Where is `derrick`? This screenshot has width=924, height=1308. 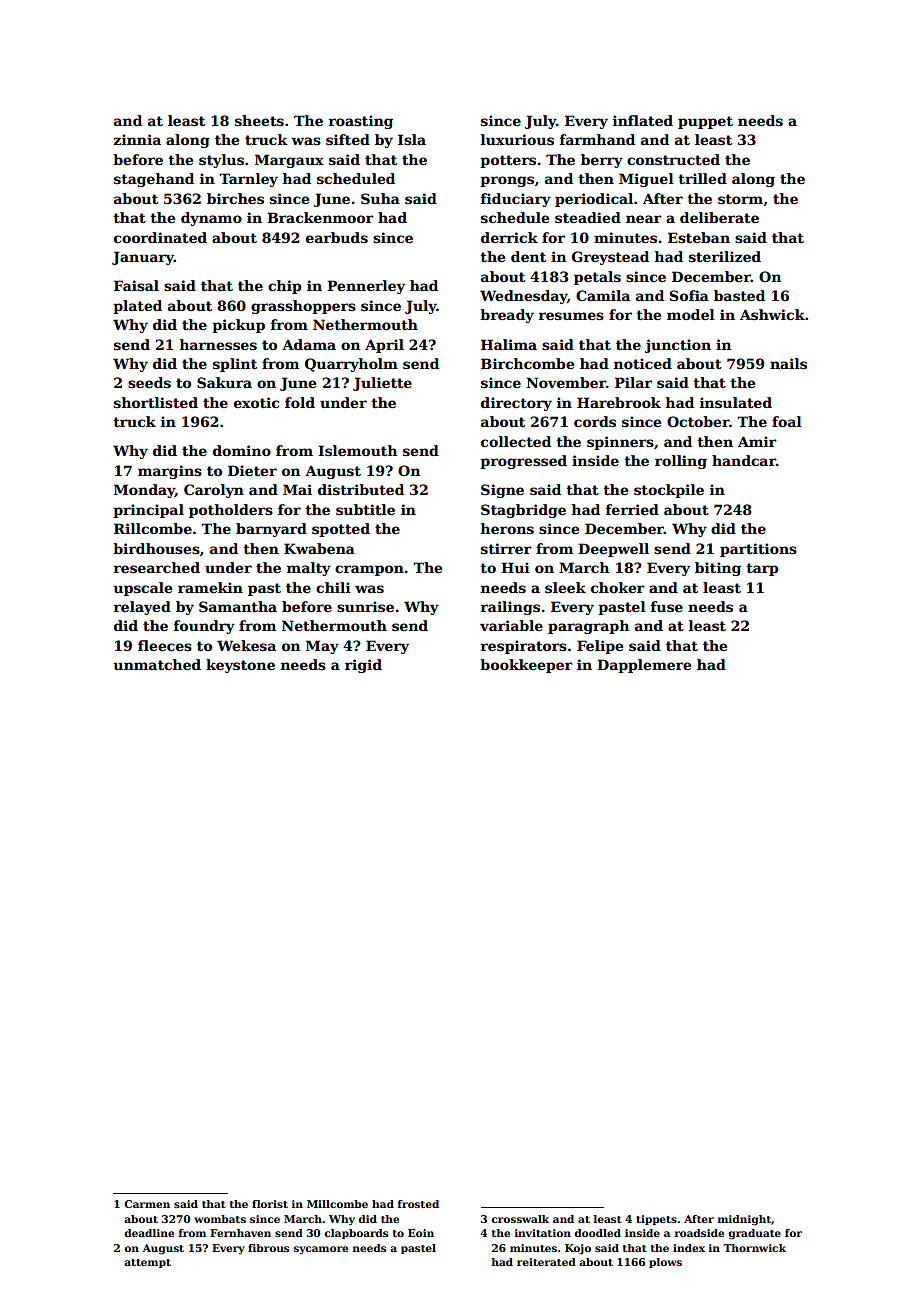 derrick is located at coordinates (509, 237).
